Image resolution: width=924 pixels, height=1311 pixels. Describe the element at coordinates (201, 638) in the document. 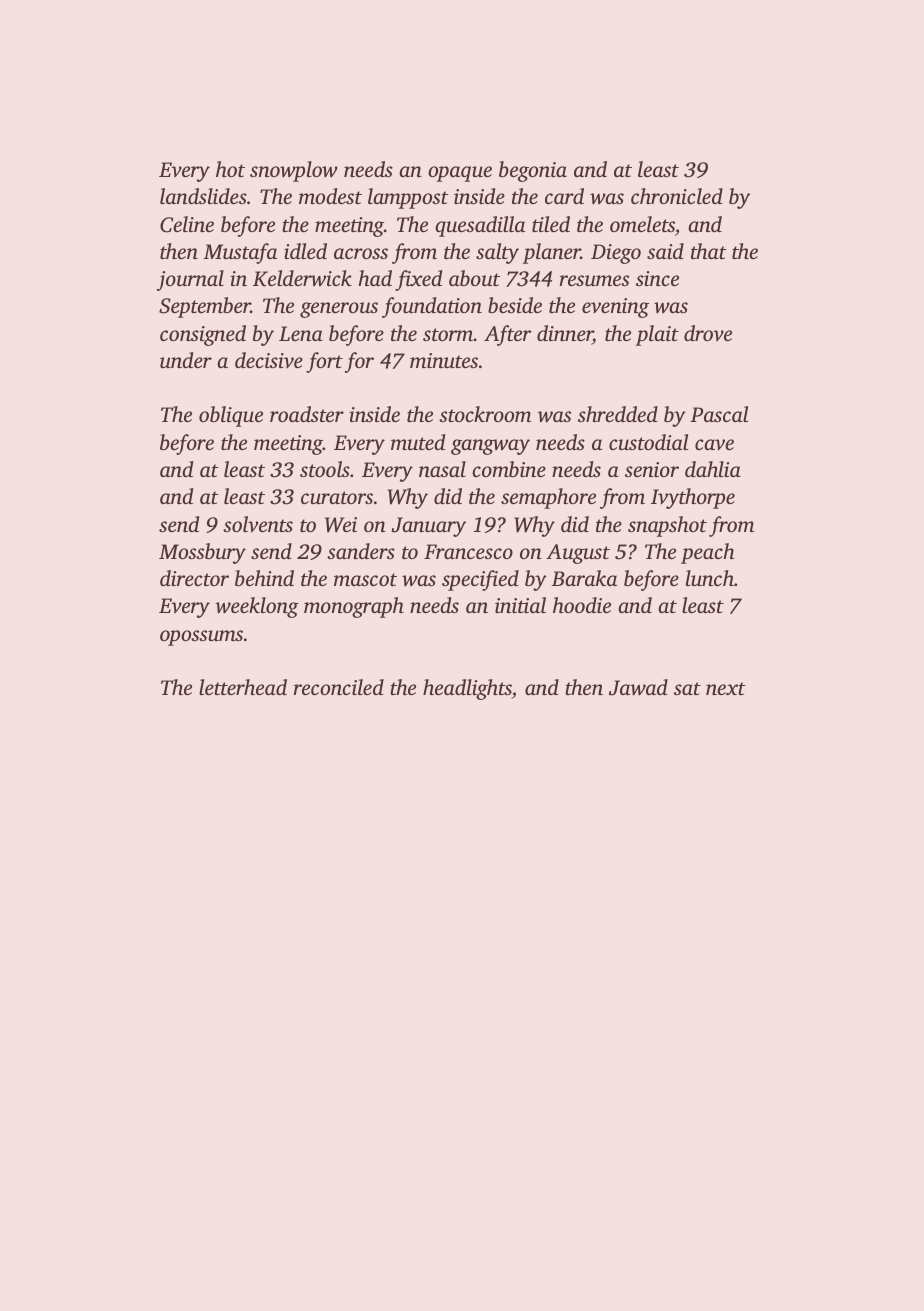

I see `opossums` at that location.
